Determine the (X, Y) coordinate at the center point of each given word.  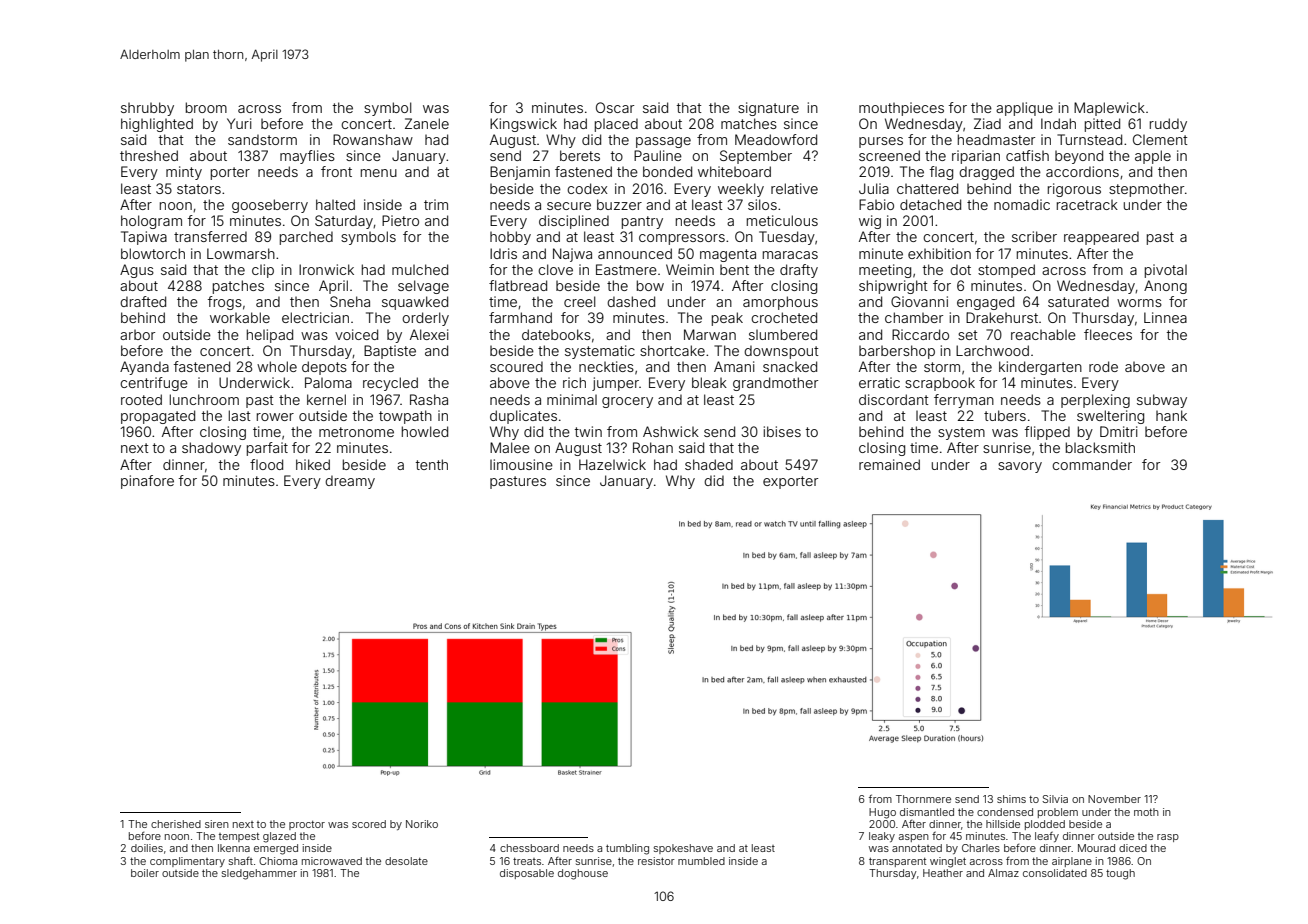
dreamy (350, 482)
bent (734, 270)
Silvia (1055, 799)
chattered (927, 188)
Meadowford (776, 139)
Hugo (882, 813)
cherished (176, 824)
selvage (423, 287)
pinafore (147, 482)
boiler (145, 873)
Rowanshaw (373, 139)
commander (1092, 464)
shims (1011, 799)
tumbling (627, 849)
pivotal (1166, 271)
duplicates (523, 417)
